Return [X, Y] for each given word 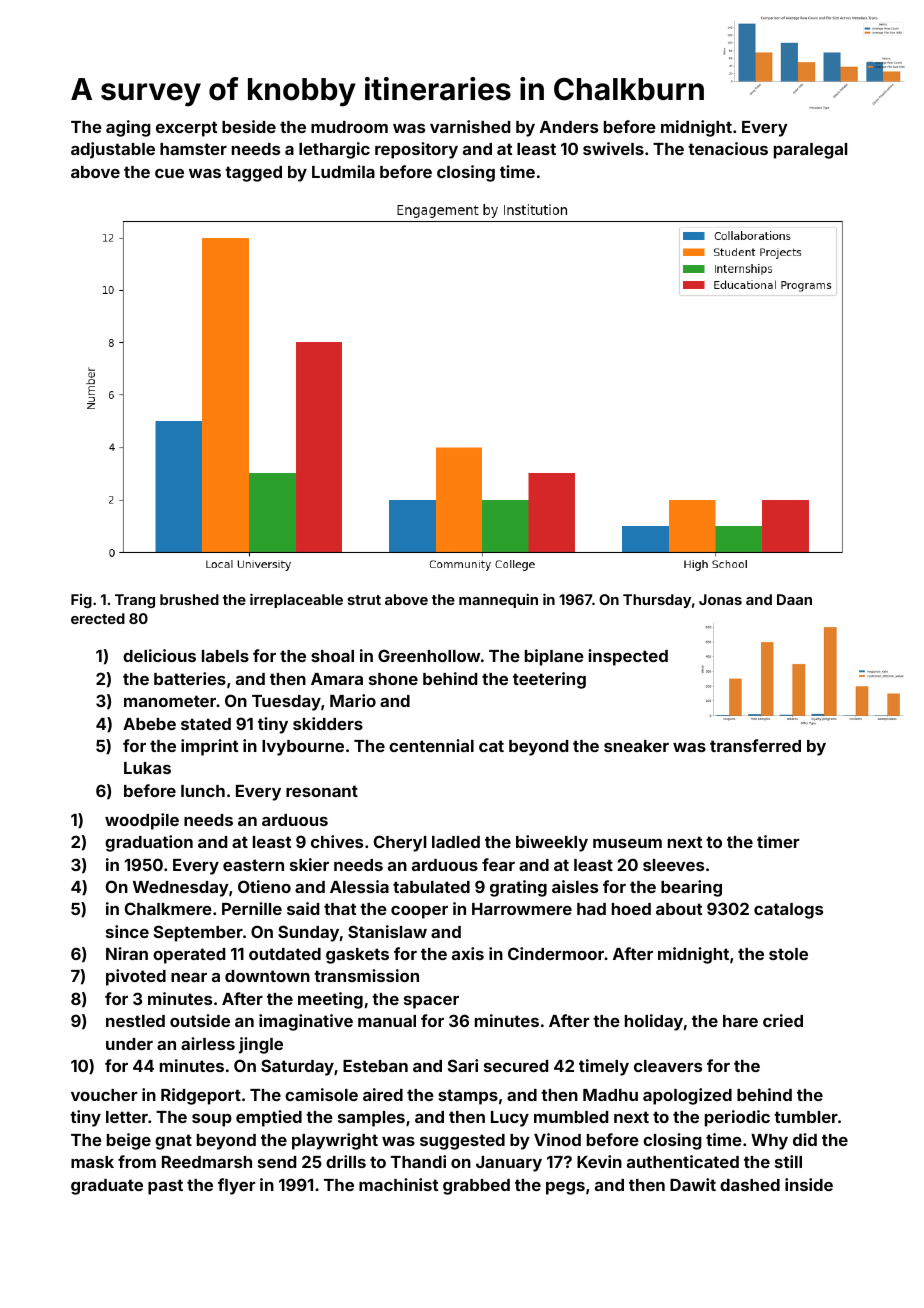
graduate [107, 1187]
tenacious [728, 148]
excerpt [186, 129]
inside [809, 1184]
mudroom [349, 127]
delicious [159, 655]
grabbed [476, 1187]
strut [364, 600]
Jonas [720, 599]
